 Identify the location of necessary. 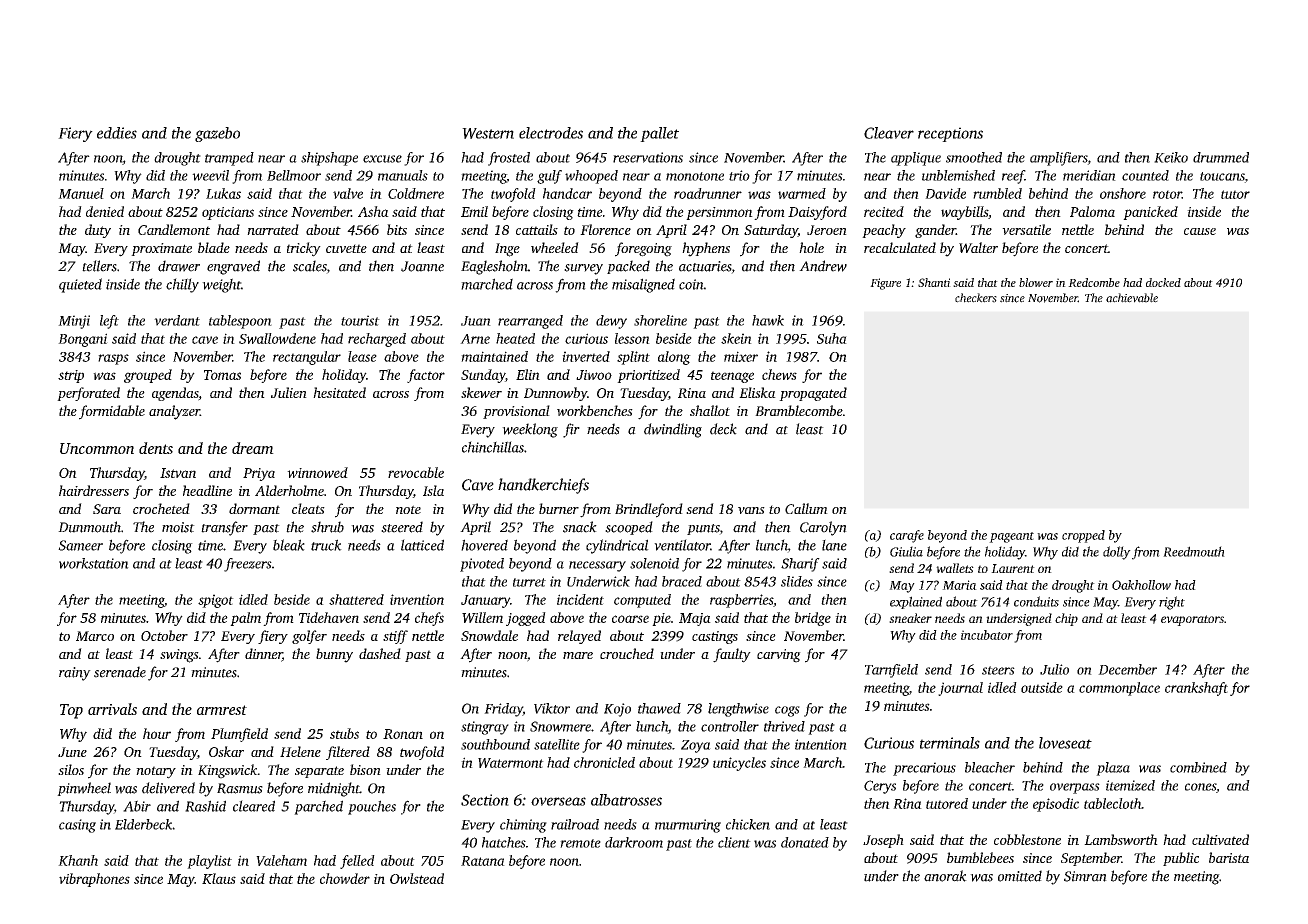
(597, 566).
